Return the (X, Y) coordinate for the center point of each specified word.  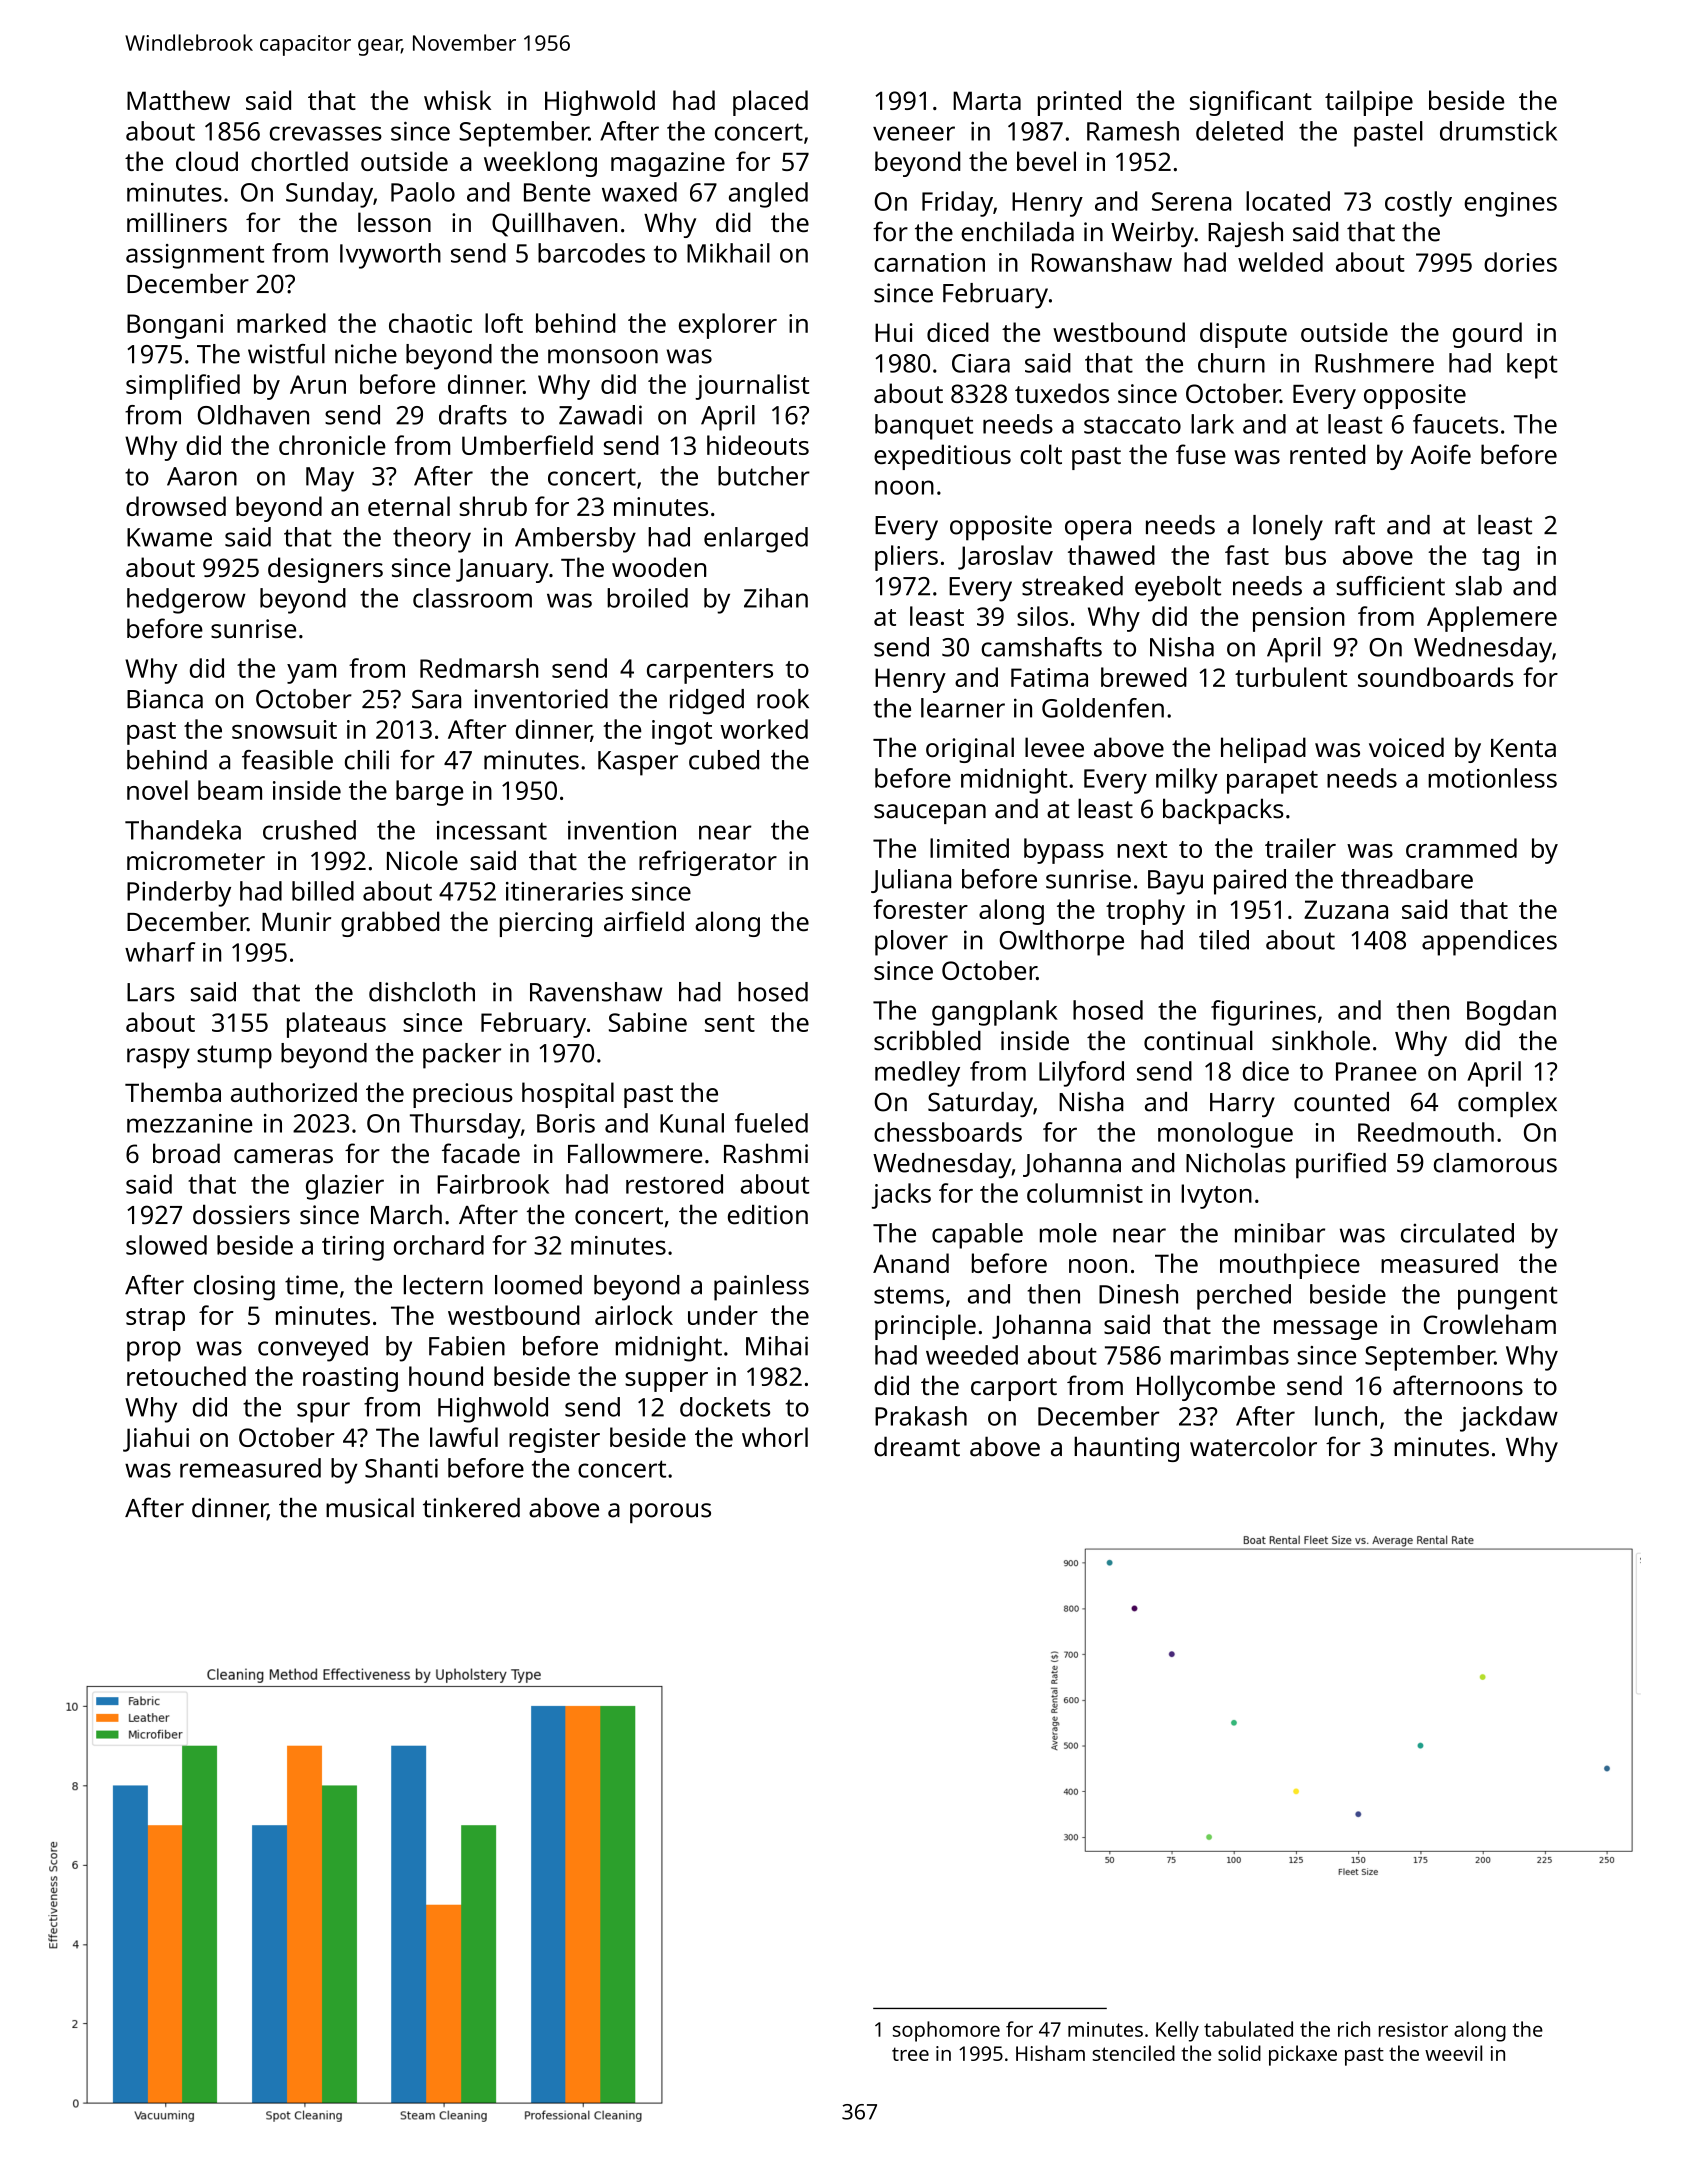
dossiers (241, 1214)
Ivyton (1216, 1196)
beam (230, 790)
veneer (914, 133)
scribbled (927, 1040)
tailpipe (1369, 103)
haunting (1126, 1449)
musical (370, 1508)
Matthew (178, 100)
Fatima (1049, 677)
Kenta (1523, 748)
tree (910, 2054)
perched (1244, 1297)
